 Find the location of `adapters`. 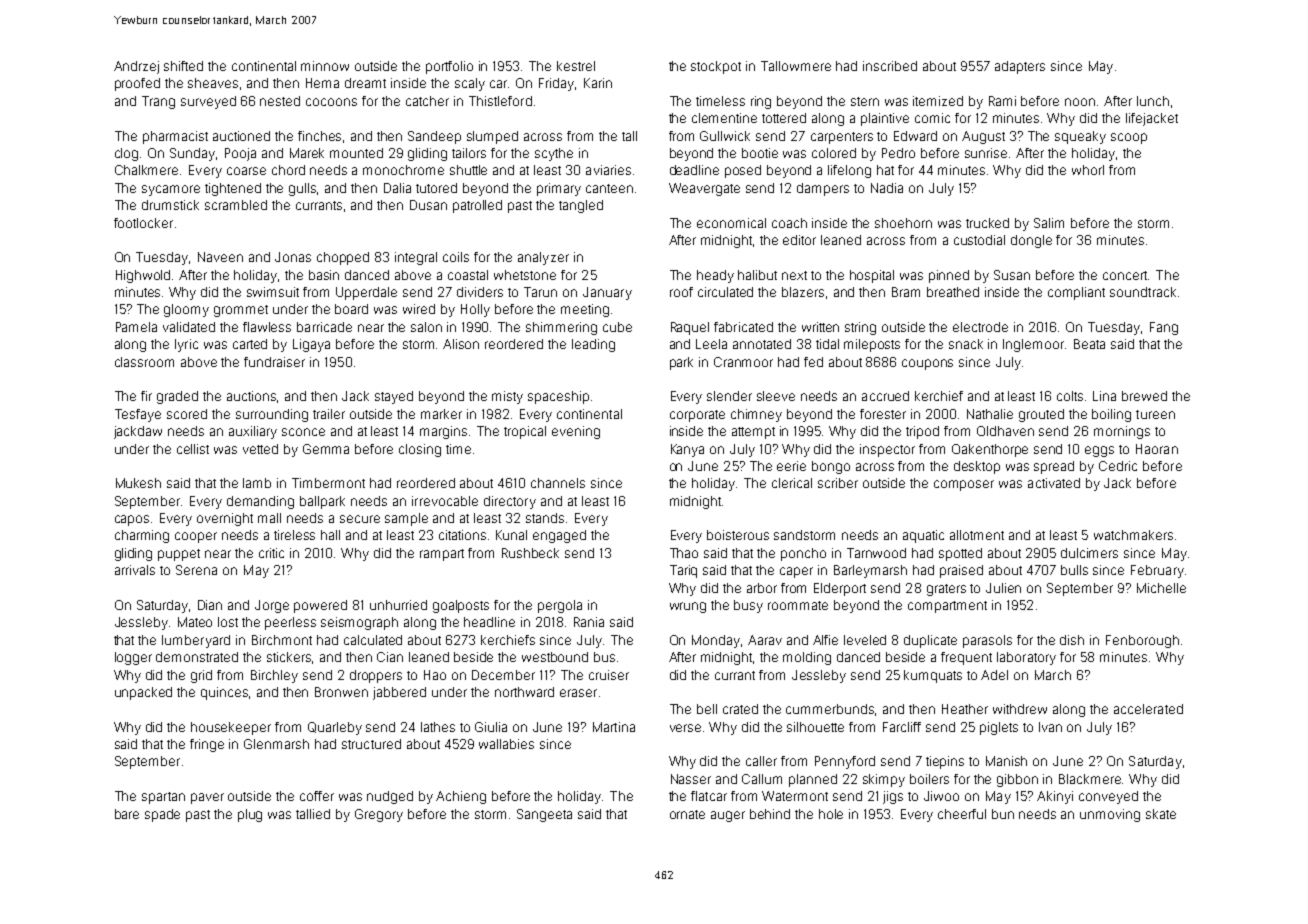

adapters is located at coordinates (1020, 67).
